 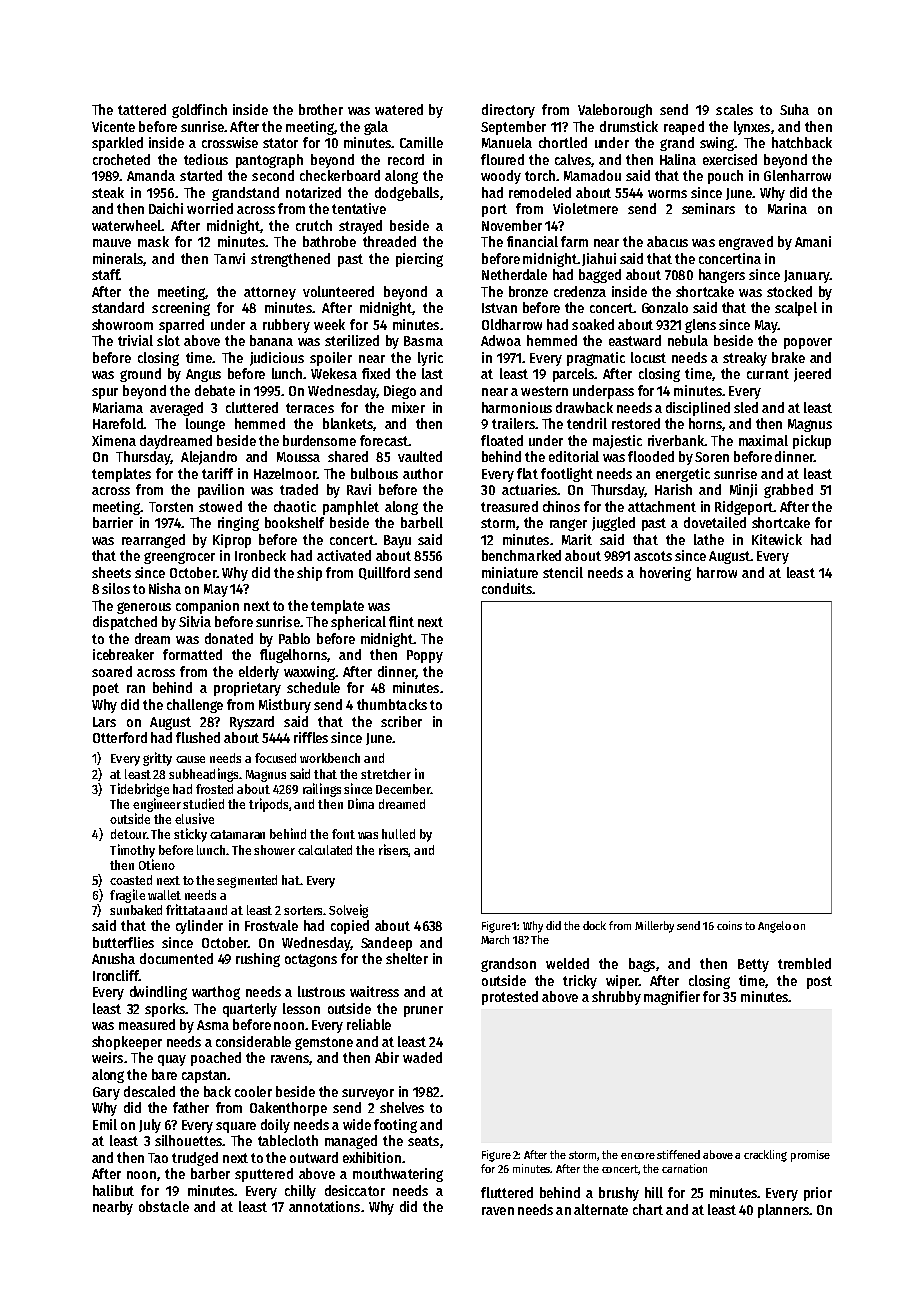 What do you see at coordinates (765, 1156) in the screenshot?
I see `crackling` at bounding box center [765, 1156].
